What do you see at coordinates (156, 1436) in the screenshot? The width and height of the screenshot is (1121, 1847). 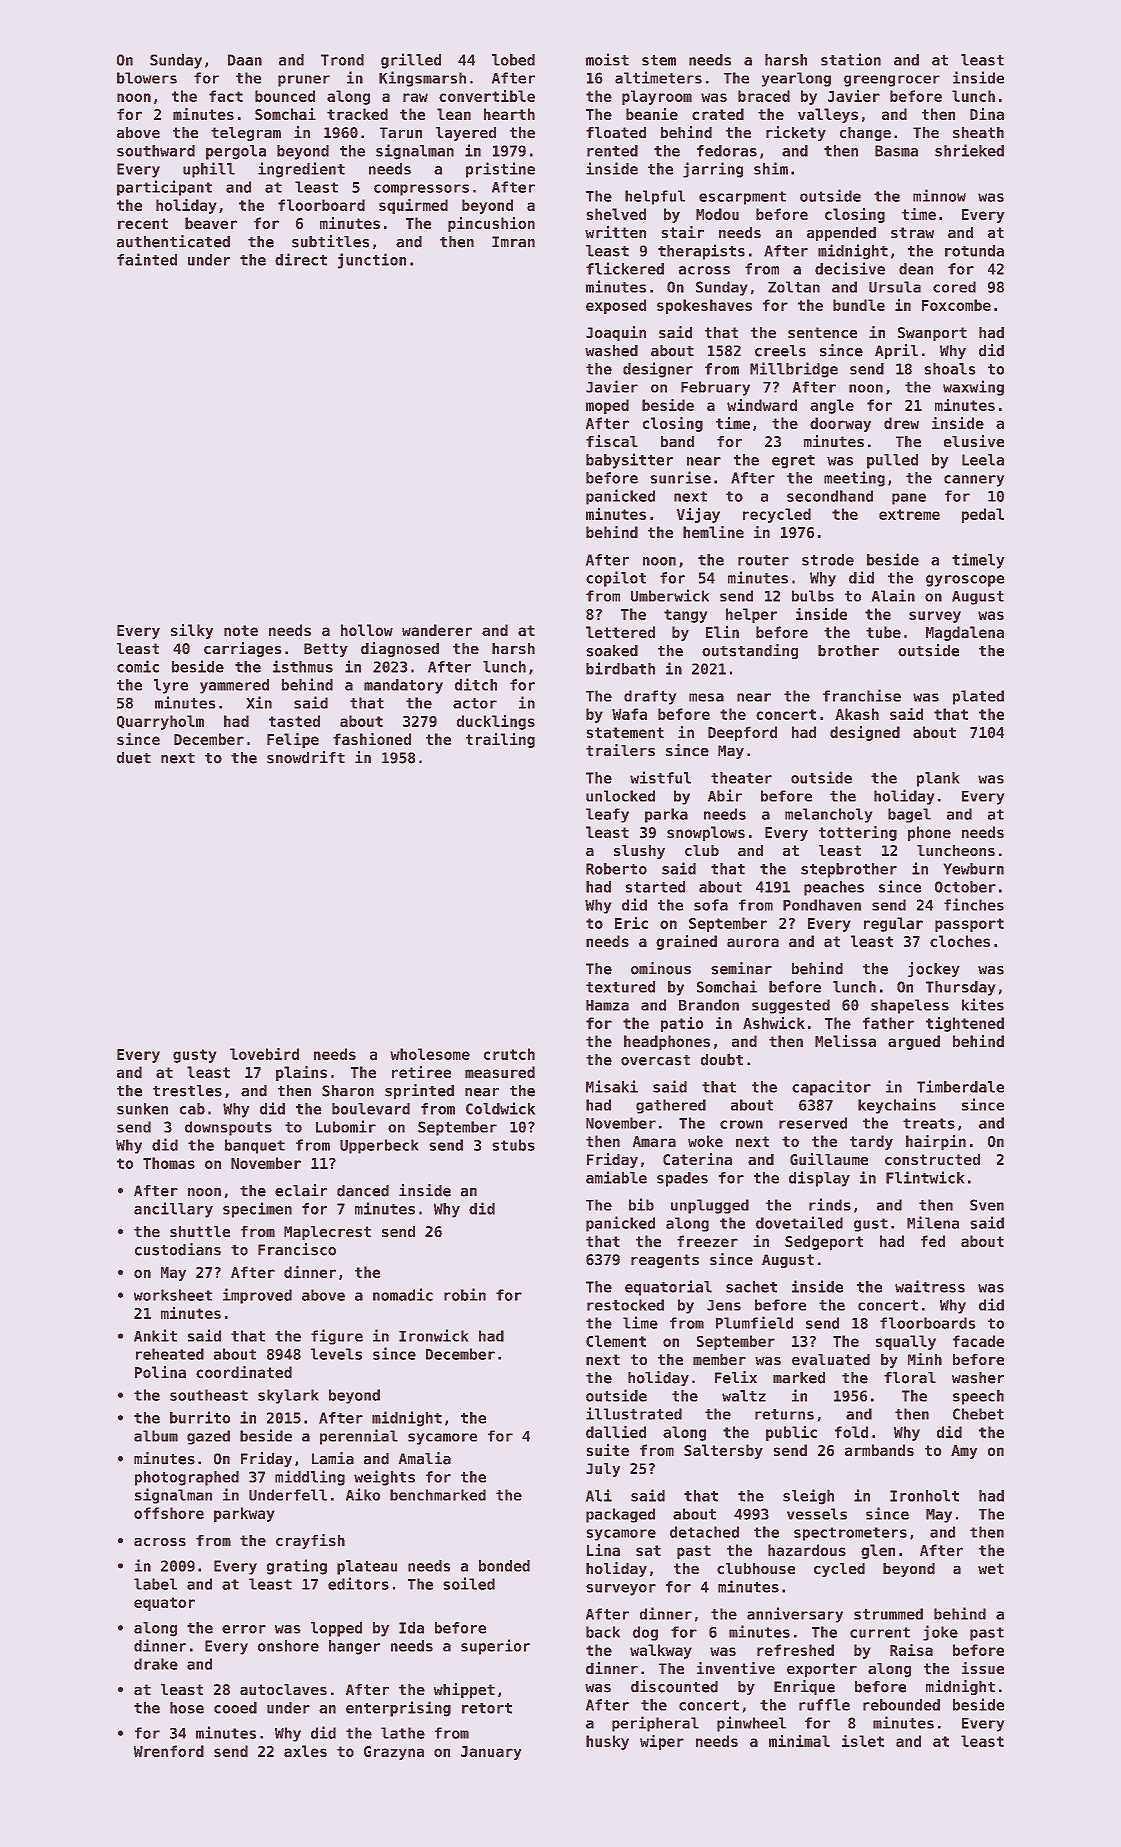 I see `album` at bounding box center [156, 1436].
